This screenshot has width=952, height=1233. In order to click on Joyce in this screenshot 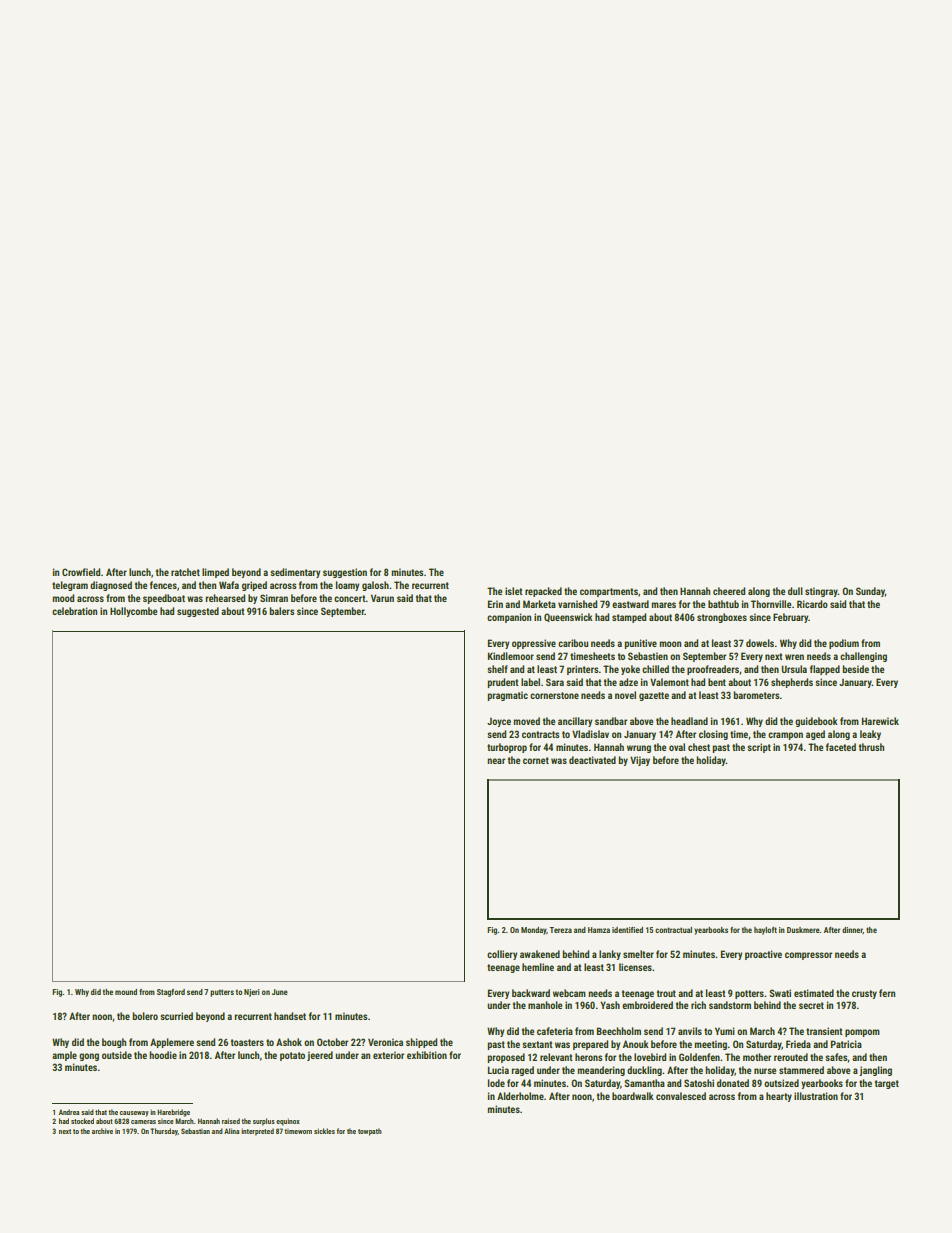, I will do `click(499, 722)`.
